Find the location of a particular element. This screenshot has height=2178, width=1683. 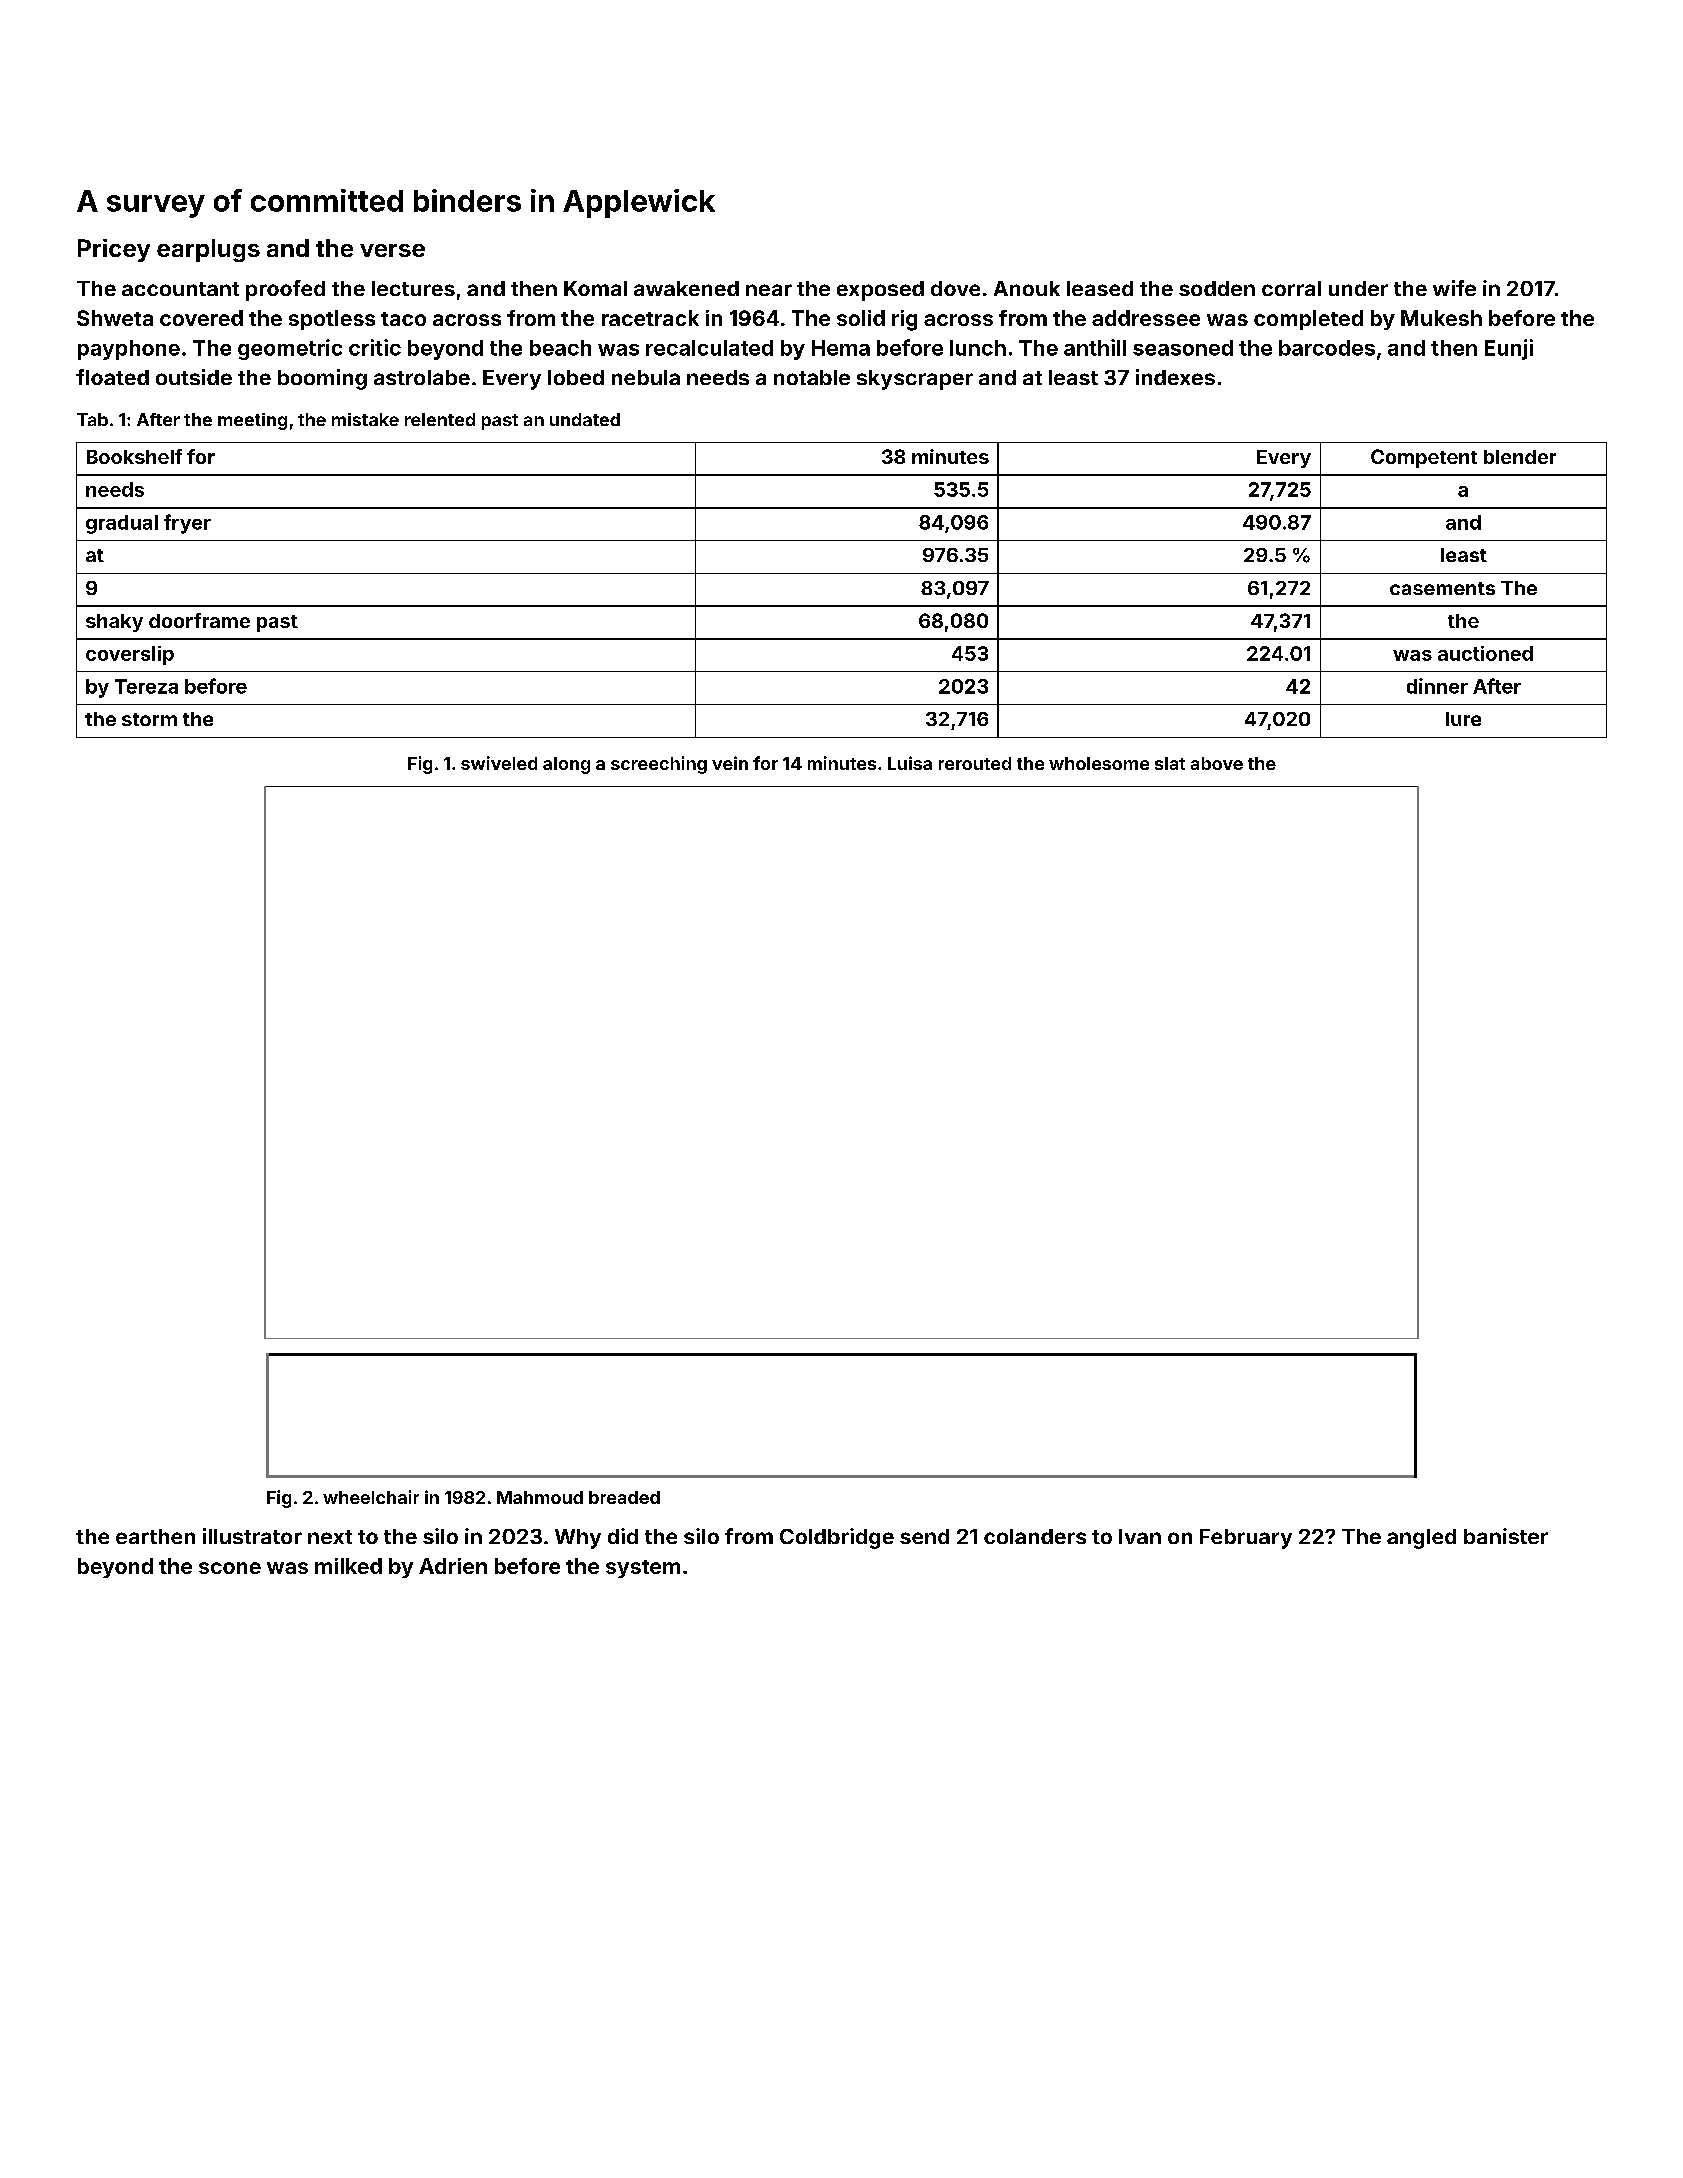

blender is located at coordinates (1520, 457).
